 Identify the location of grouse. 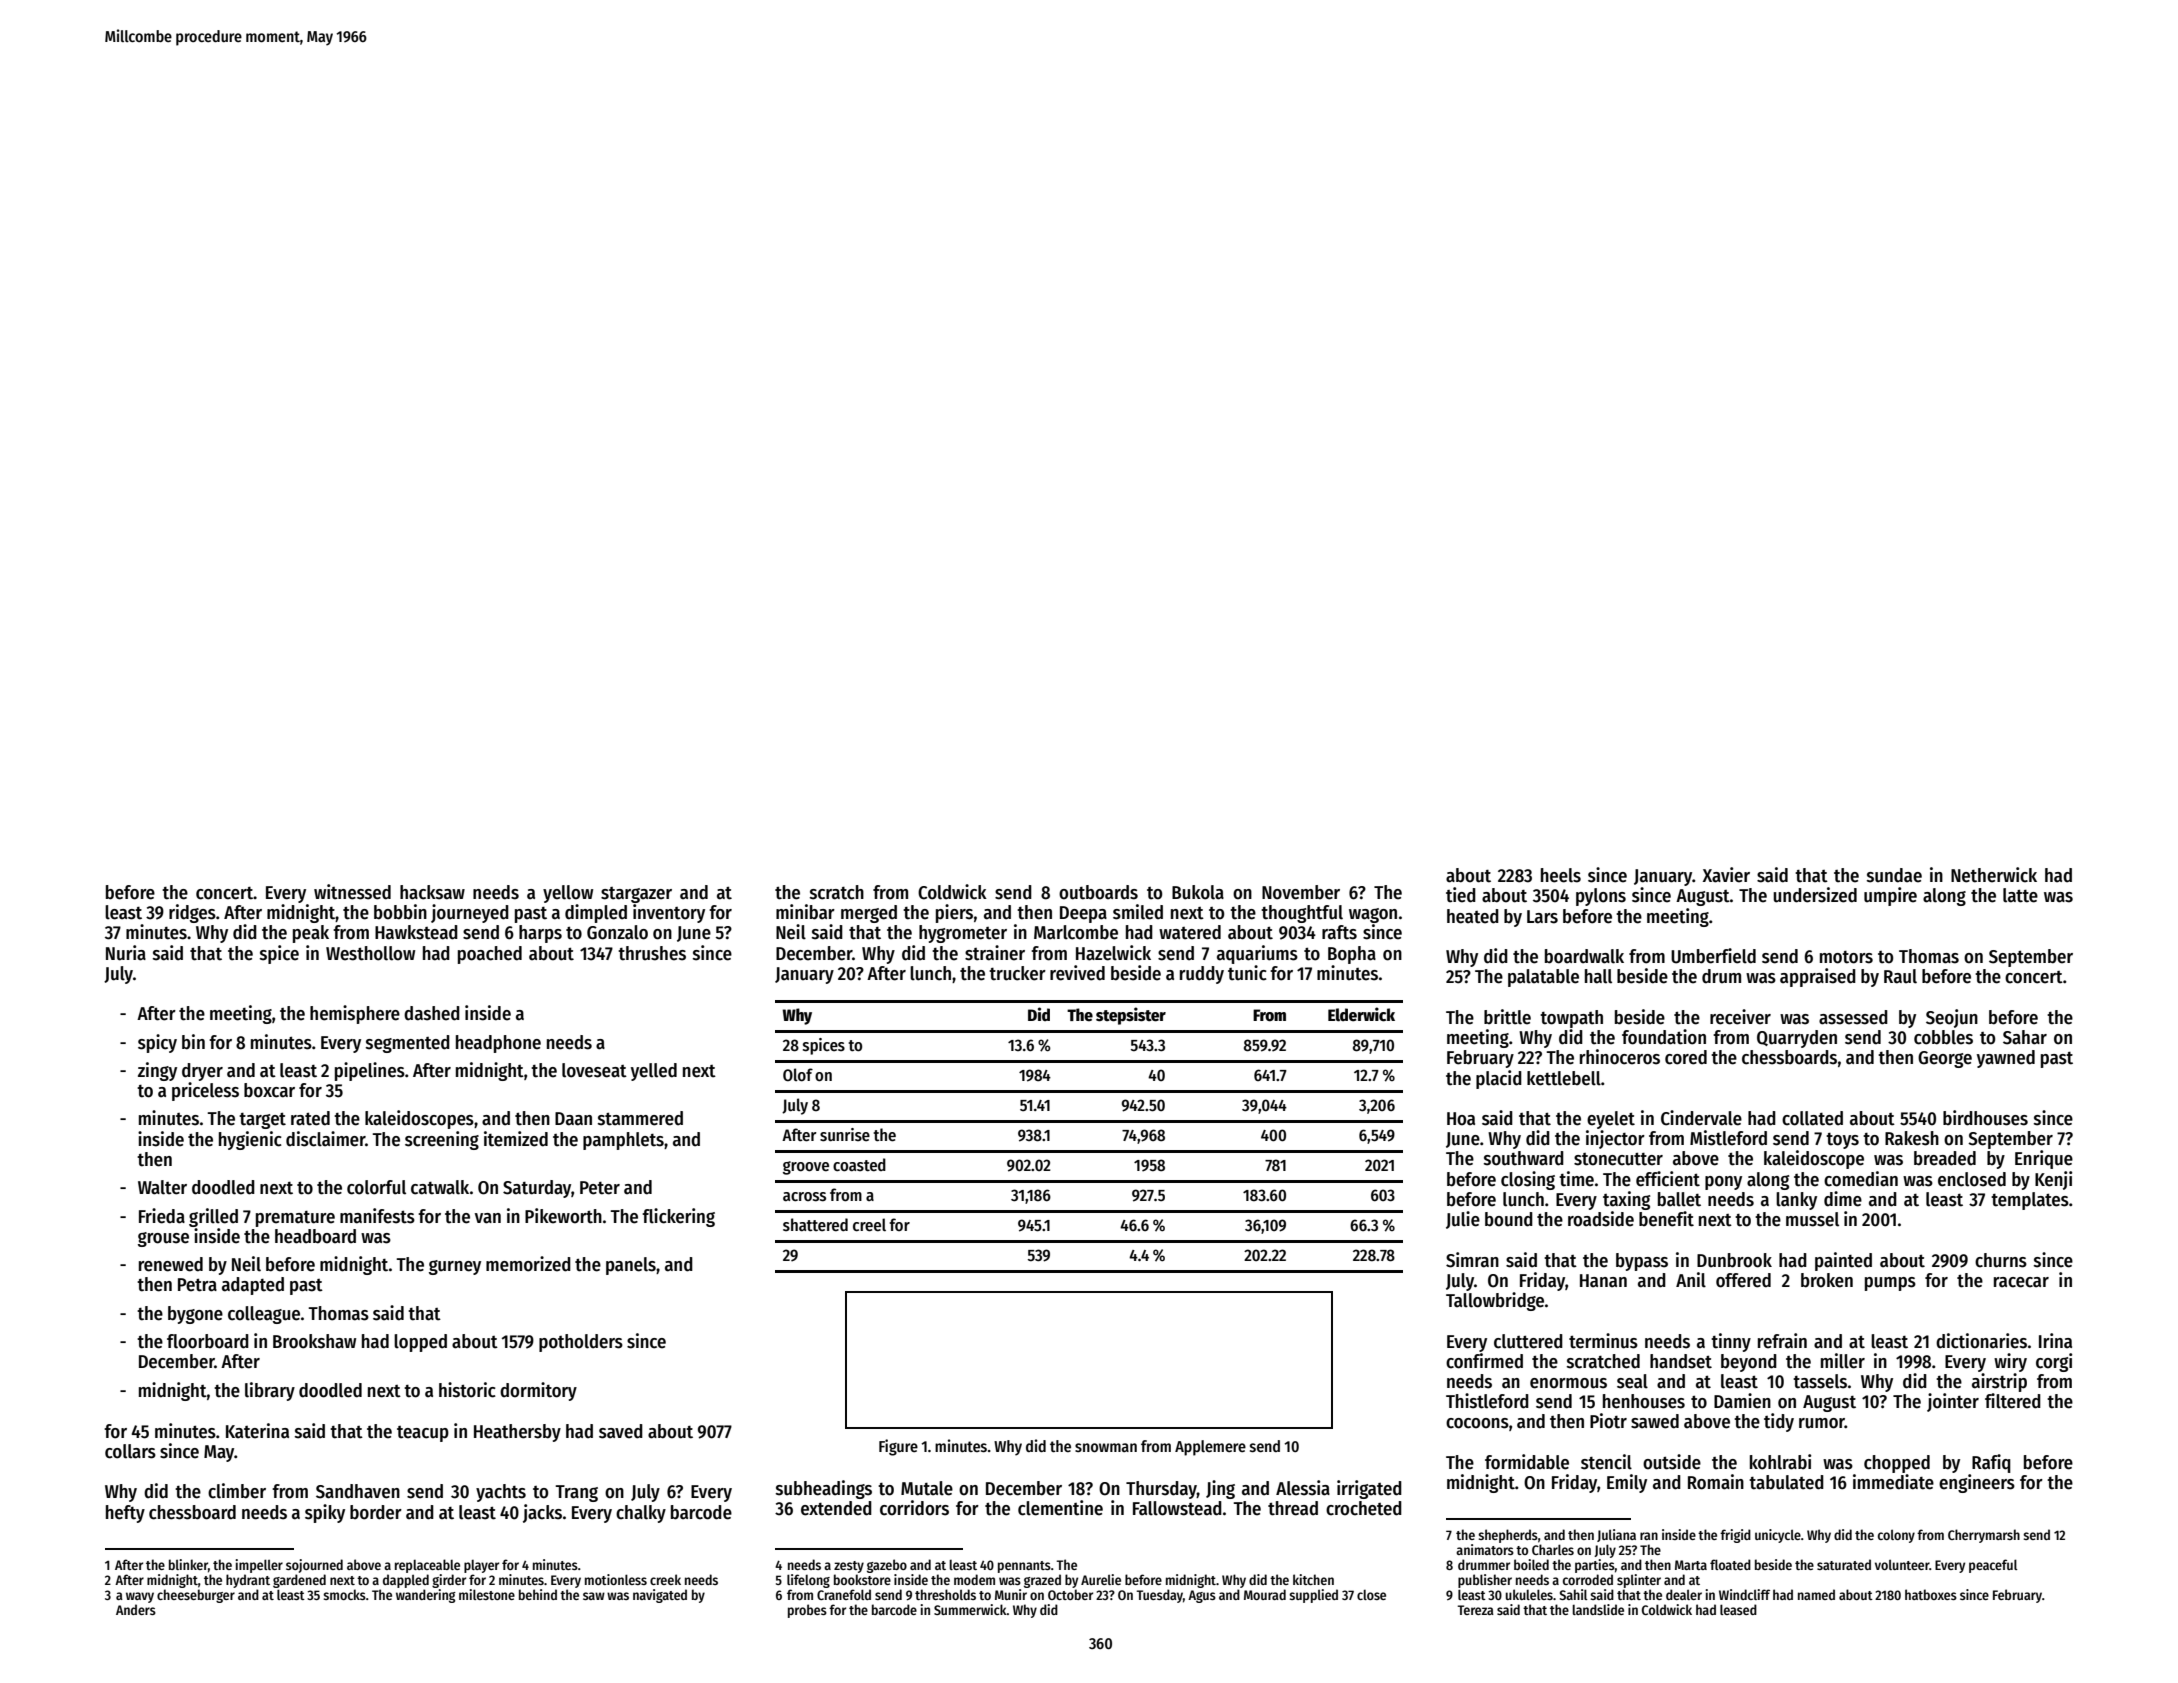
(163, 1239).
